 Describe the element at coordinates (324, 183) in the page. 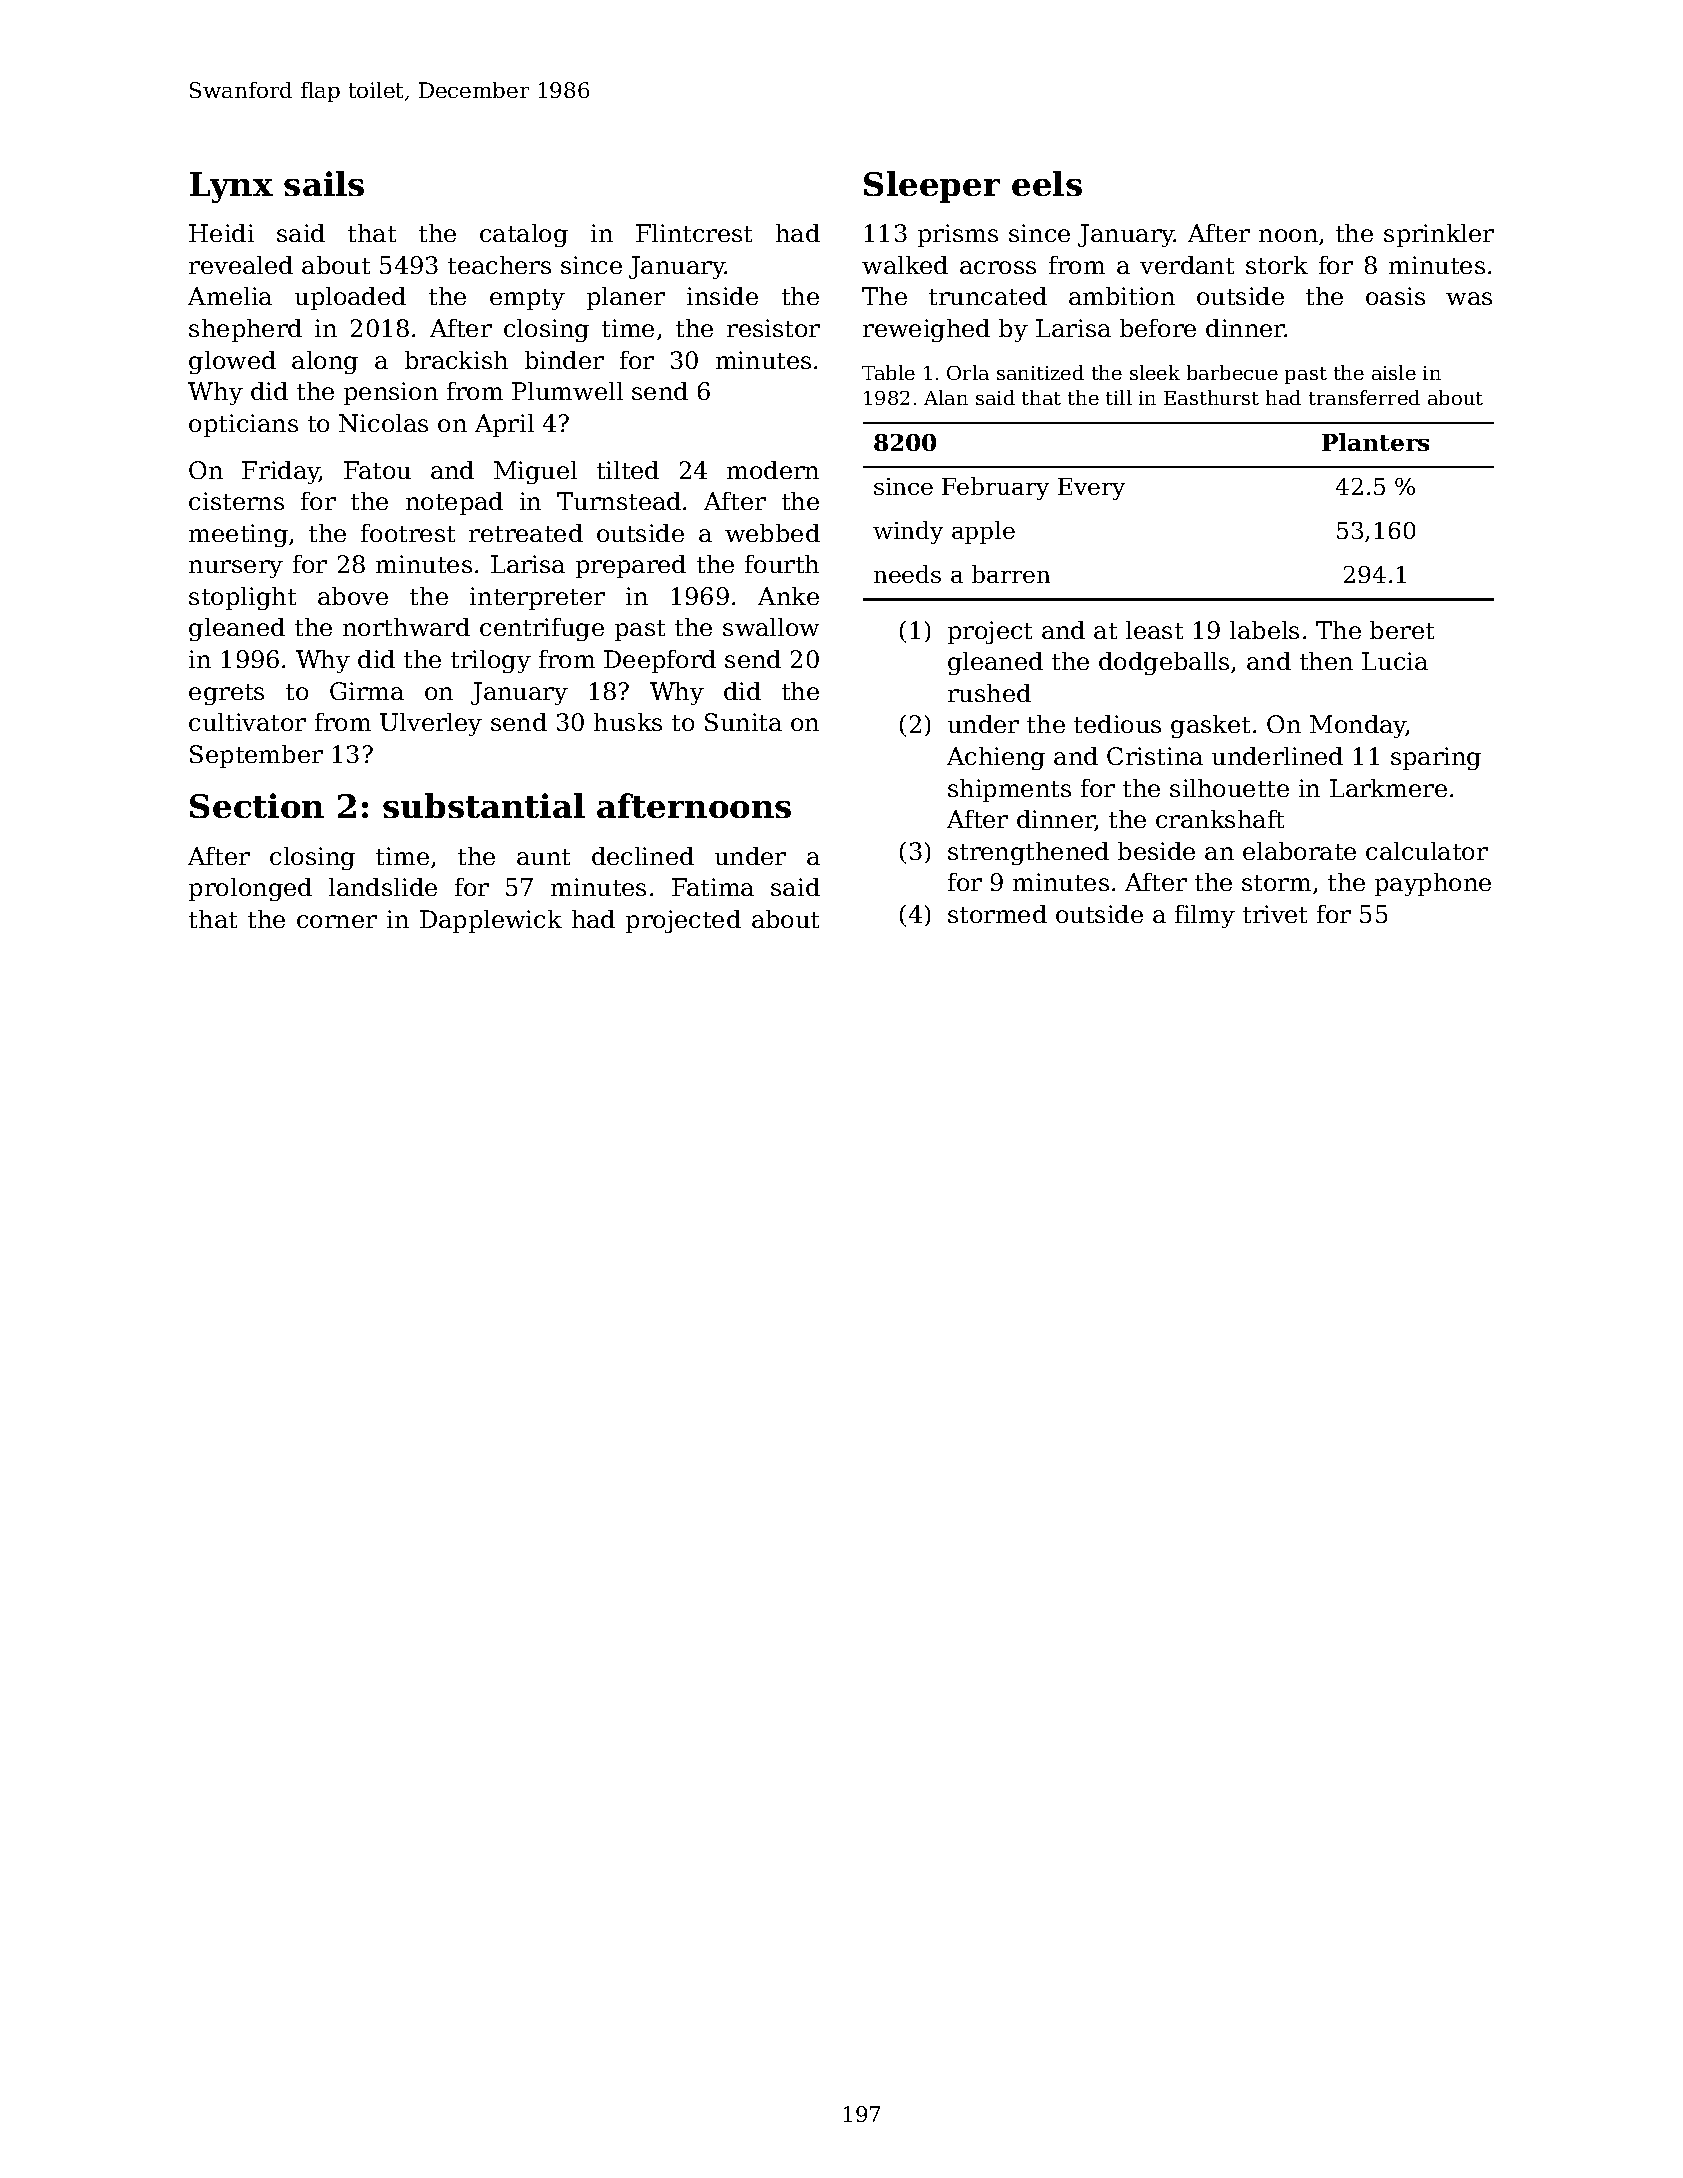

I see `sails` at that location.
